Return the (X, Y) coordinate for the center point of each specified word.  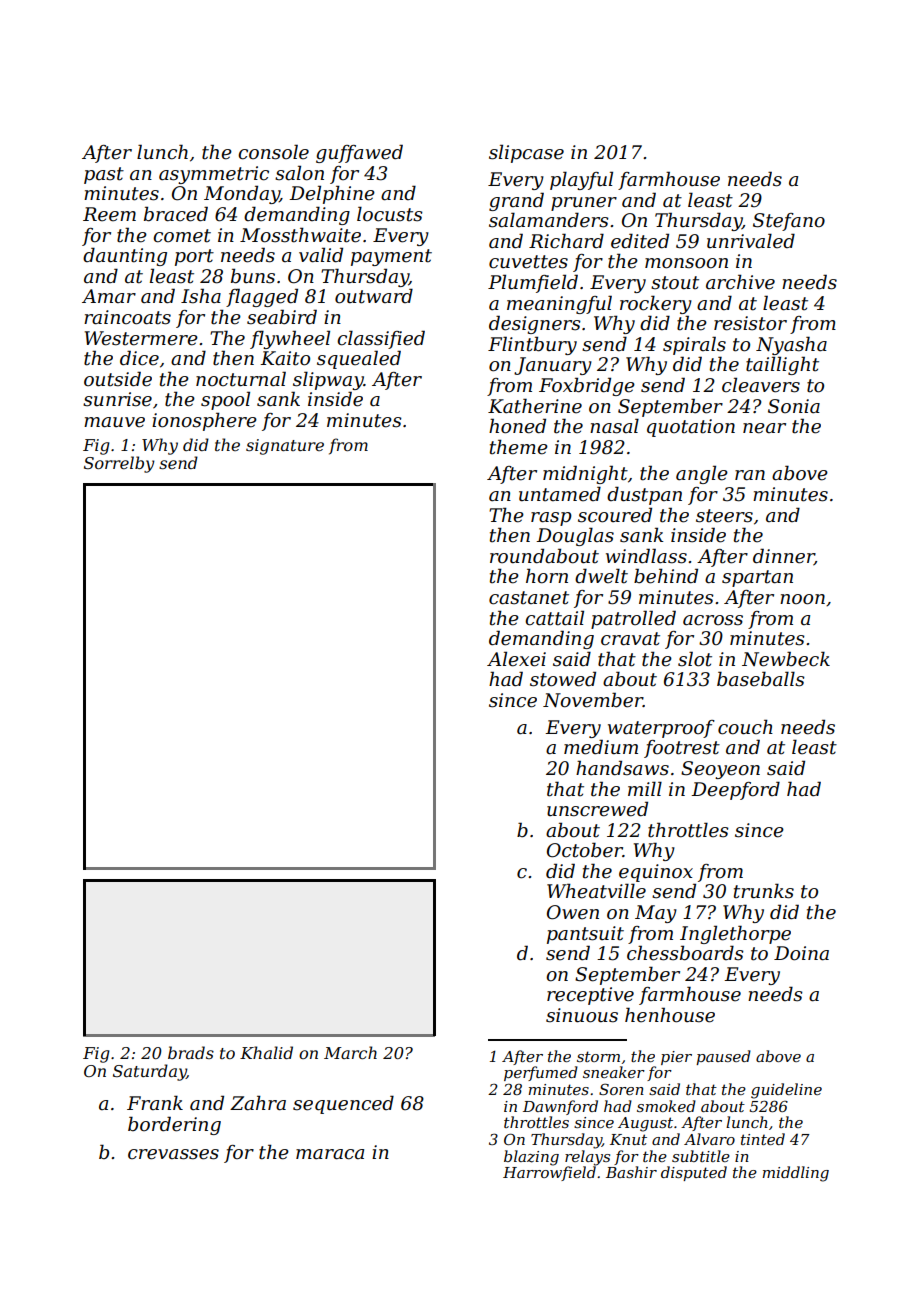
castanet (529, 598)
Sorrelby (119, 464)
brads (191, 1052)
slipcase (526, 153)
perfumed (541, 1073)
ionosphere (204, 421)
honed (517, 426)
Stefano (789, 222)
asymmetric (214, 175)
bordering (174, 1125)
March (350, 1052)
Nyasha (791, 345)
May (656, 914)
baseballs (761, 679)
